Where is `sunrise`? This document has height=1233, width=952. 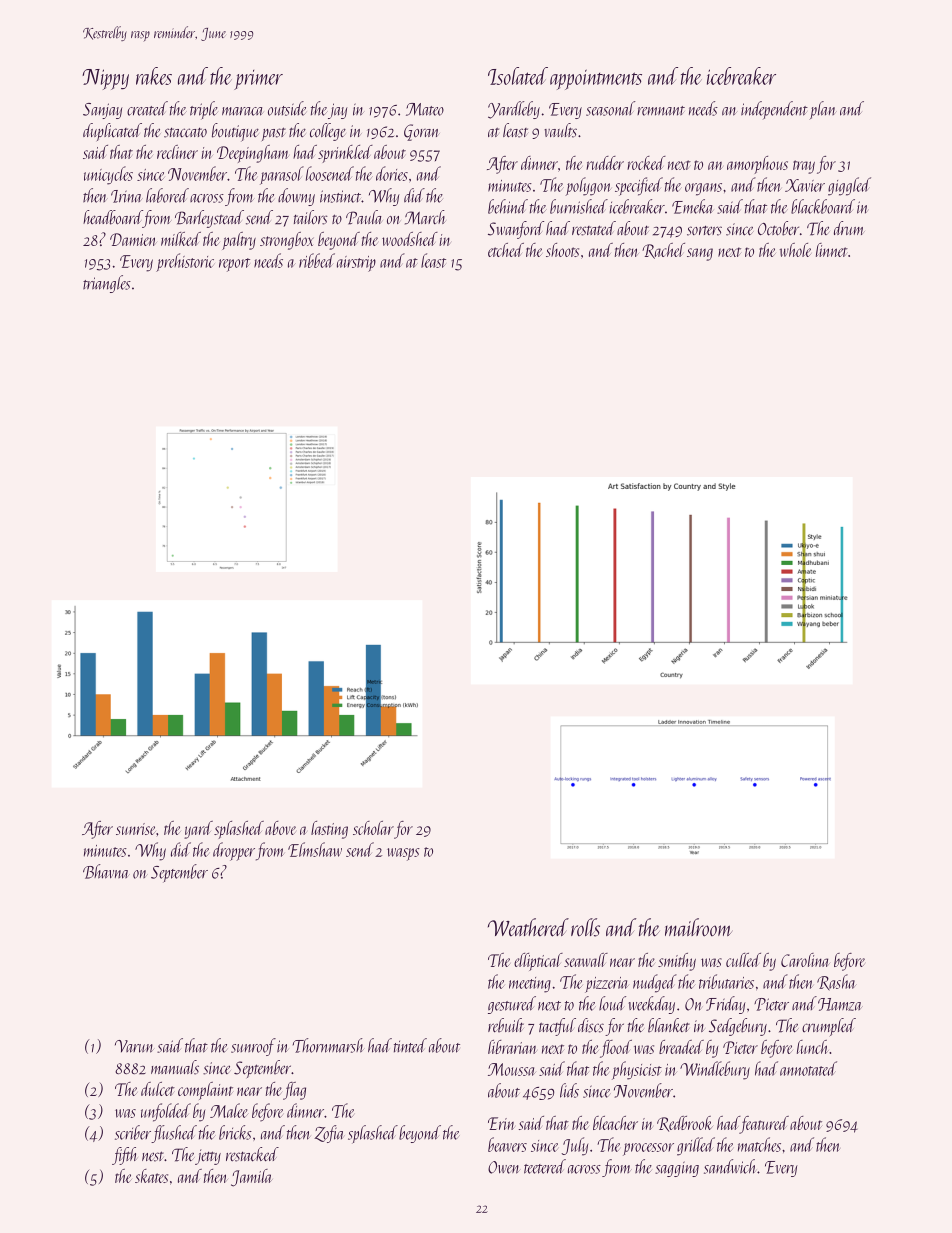
sunrise is located at coordinates (136, 829).
